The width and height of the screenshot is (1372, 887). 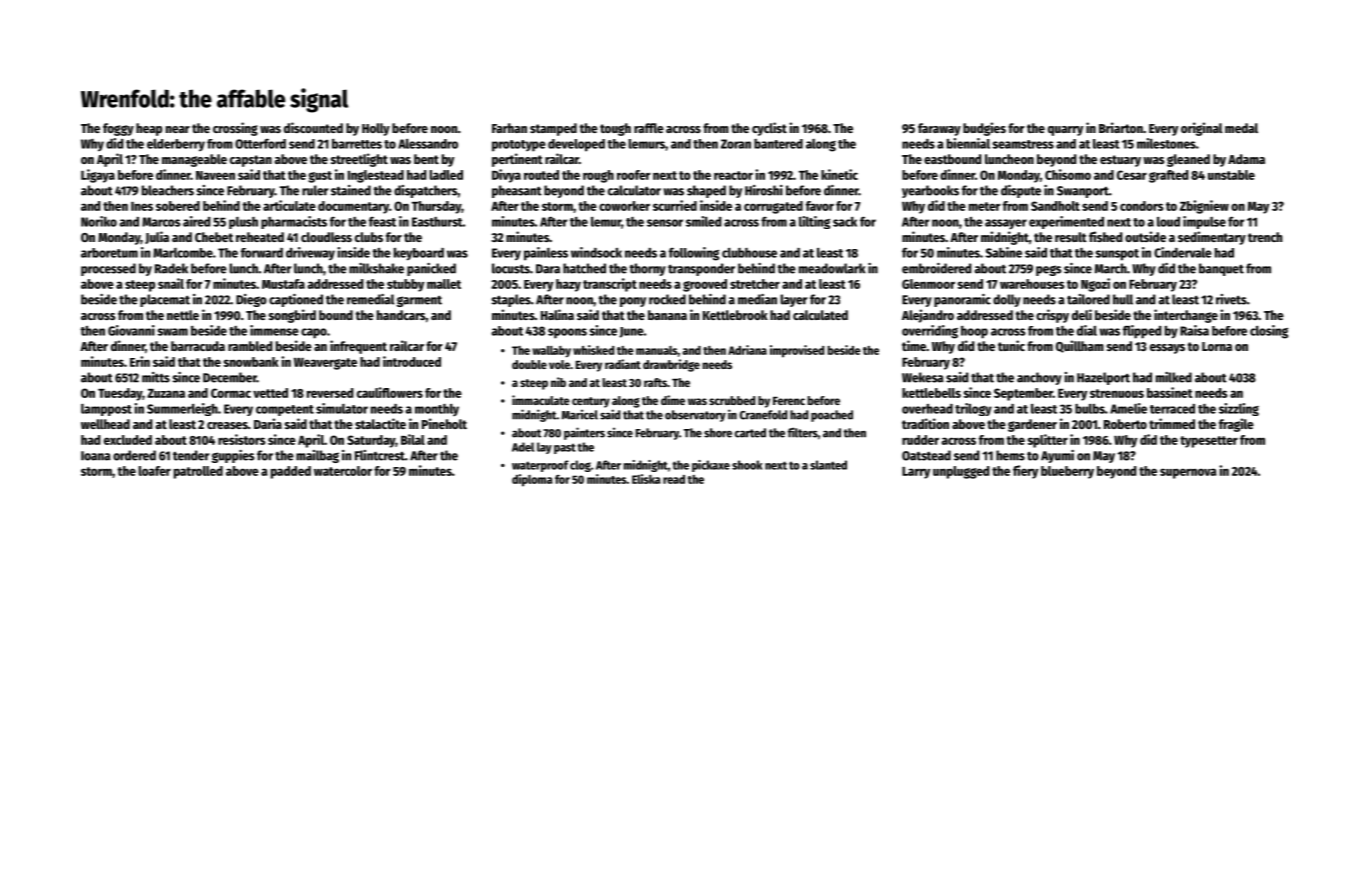 What do you see at coordinates (749, 253) in the screenshot?
I see `clubhouse` at bounding box center [749, 253].
